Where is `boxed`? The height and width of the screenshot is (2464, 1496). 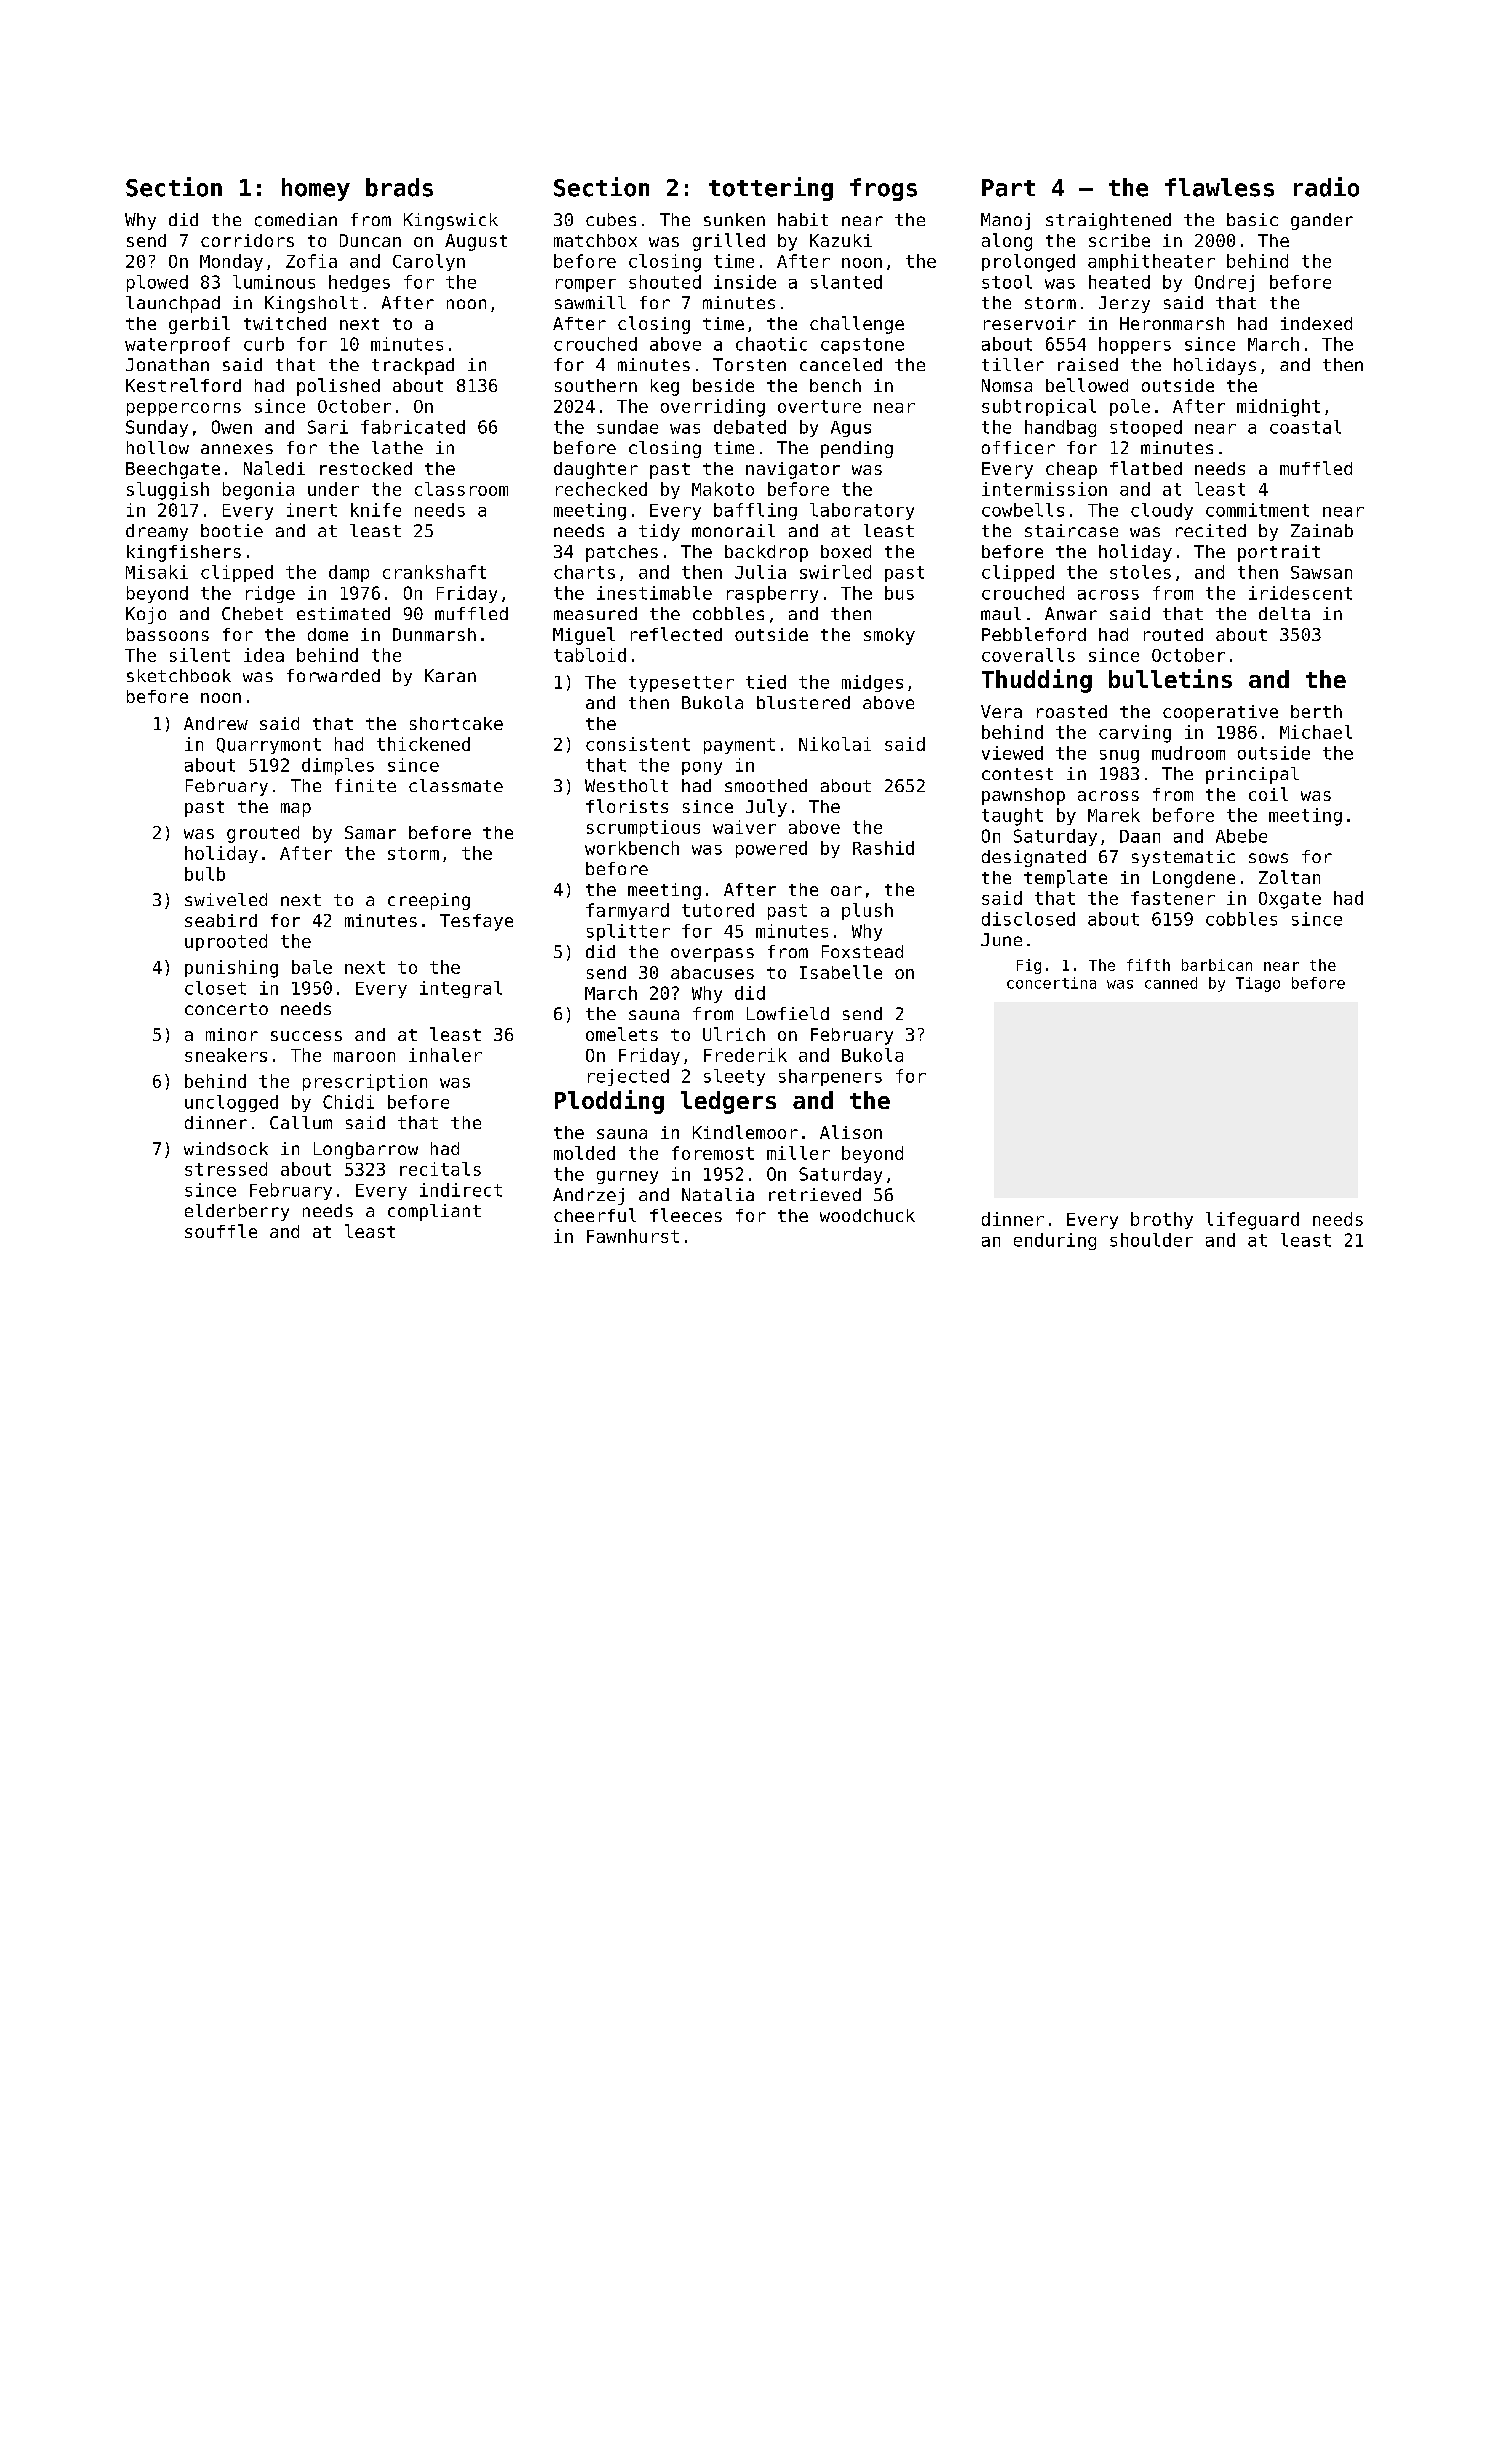 boxed is located at coordinates (846, 551).
